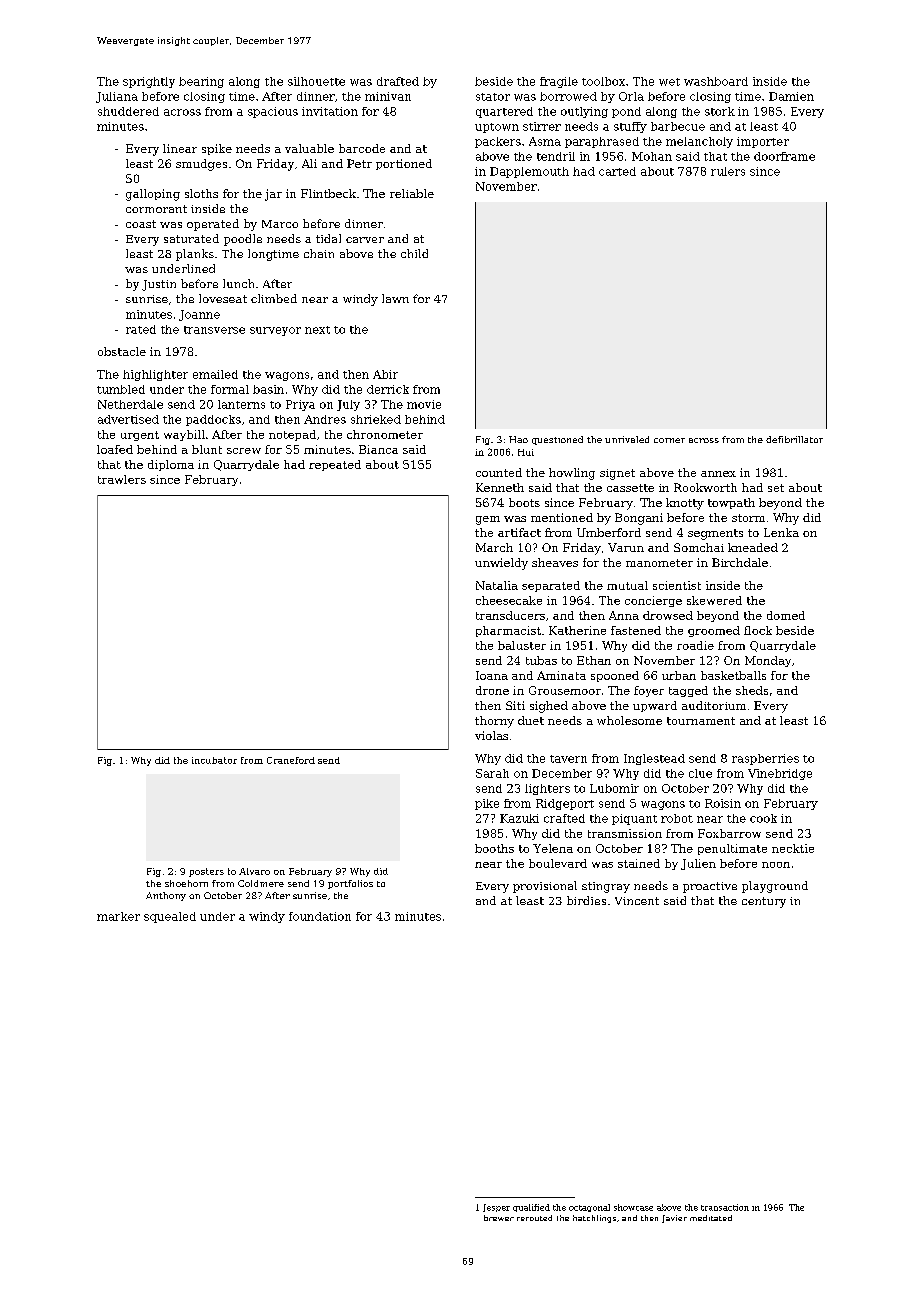  I want to click on transaction, so click(725, 1207).
